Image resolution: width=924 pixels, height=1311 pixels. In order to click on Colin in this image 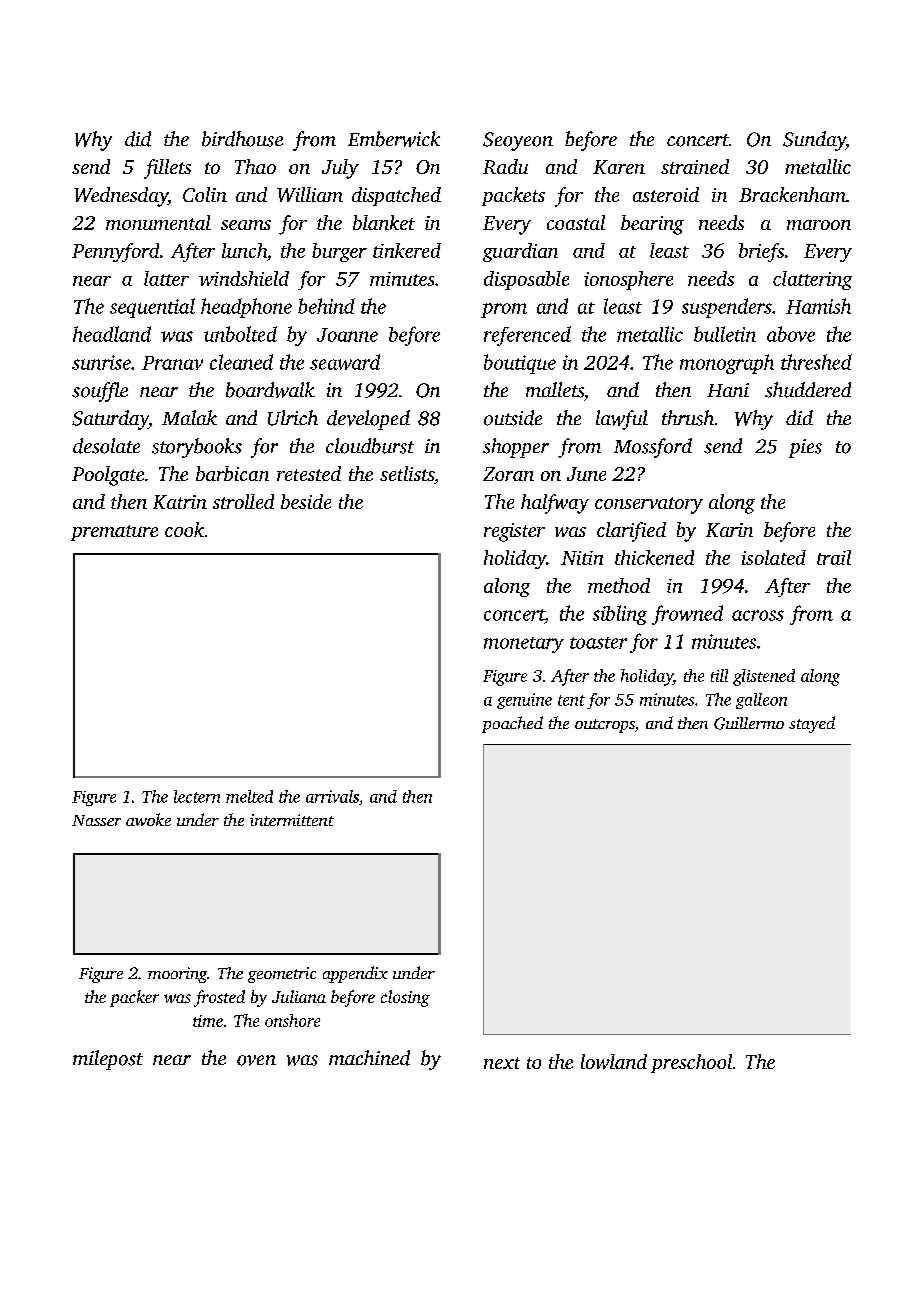, I will do `click(205, 194)`.
